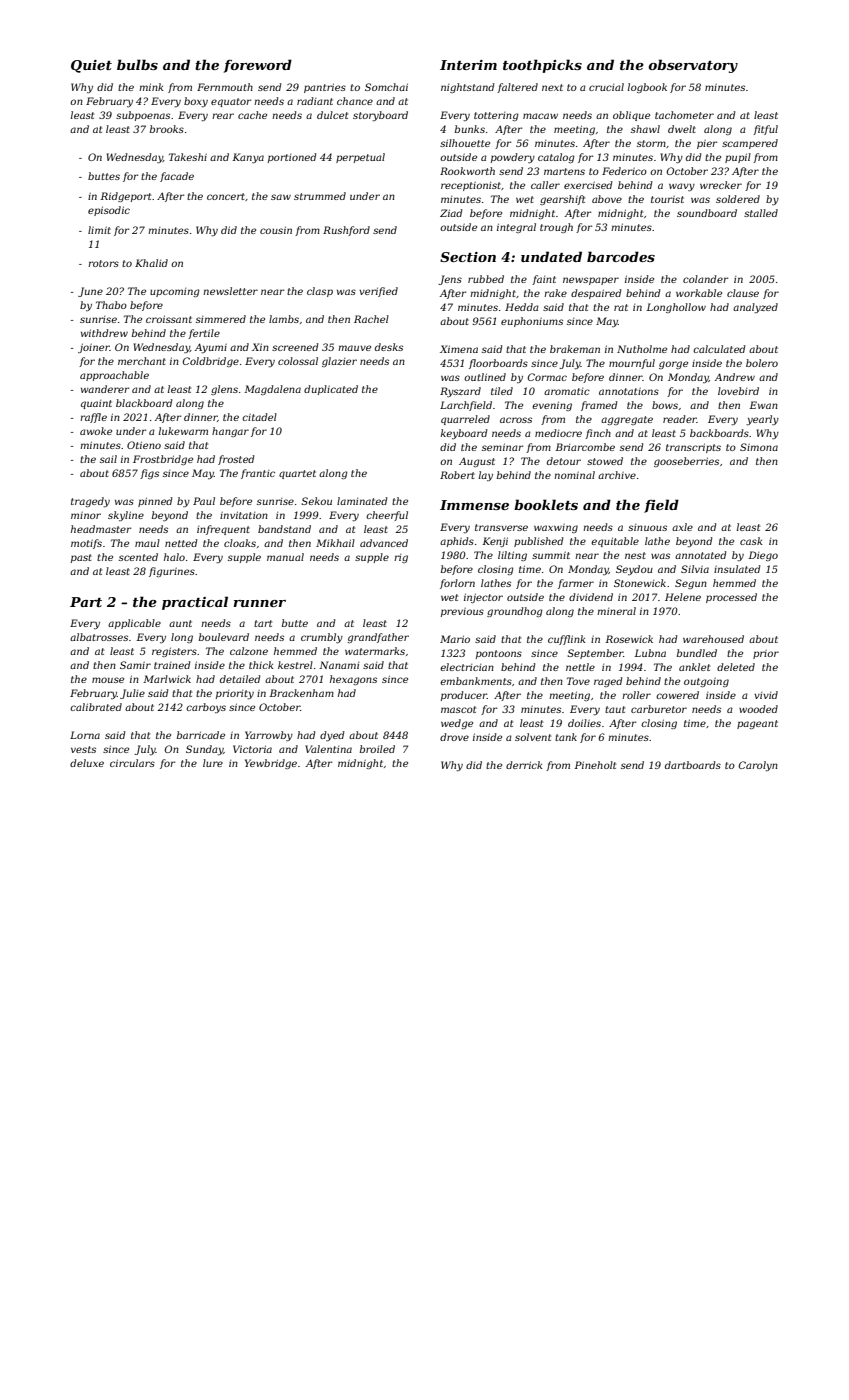  Describe the element at coordinates (377, 749) in the screenshot. I see `broiled` at that location.
